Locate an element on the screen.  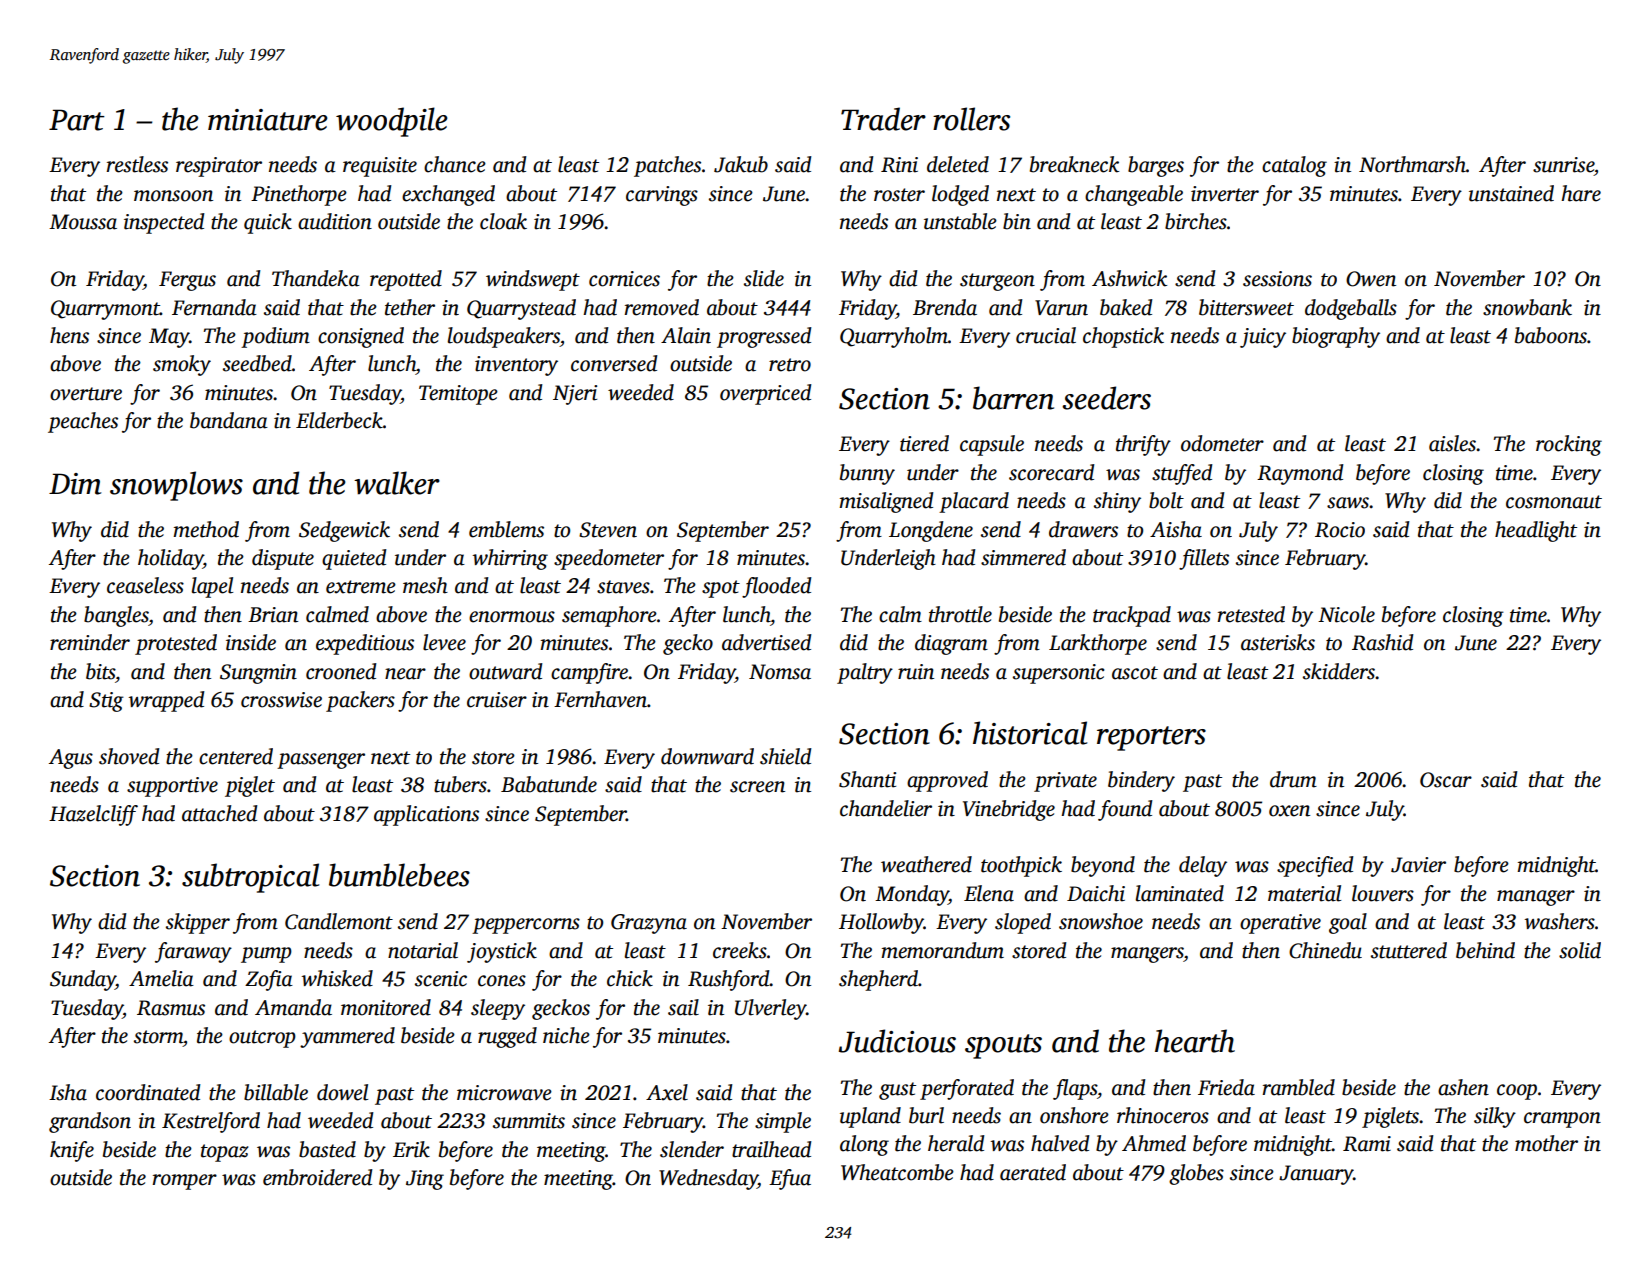
Rashid is located at coordinates (1383, 642).
